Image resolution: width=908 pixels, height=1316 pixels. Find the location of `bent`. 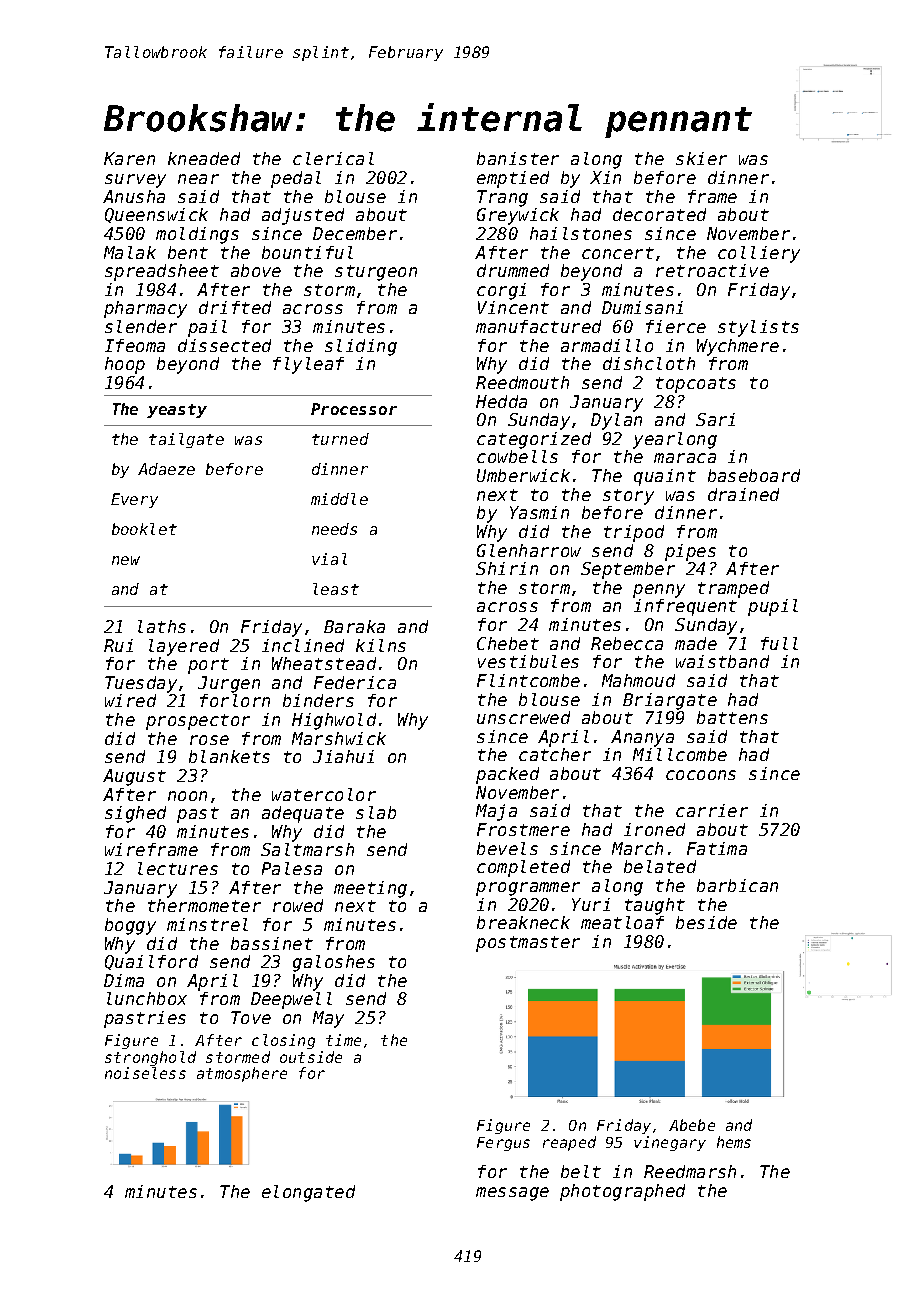

bent is located at coordinates (188, 252).
